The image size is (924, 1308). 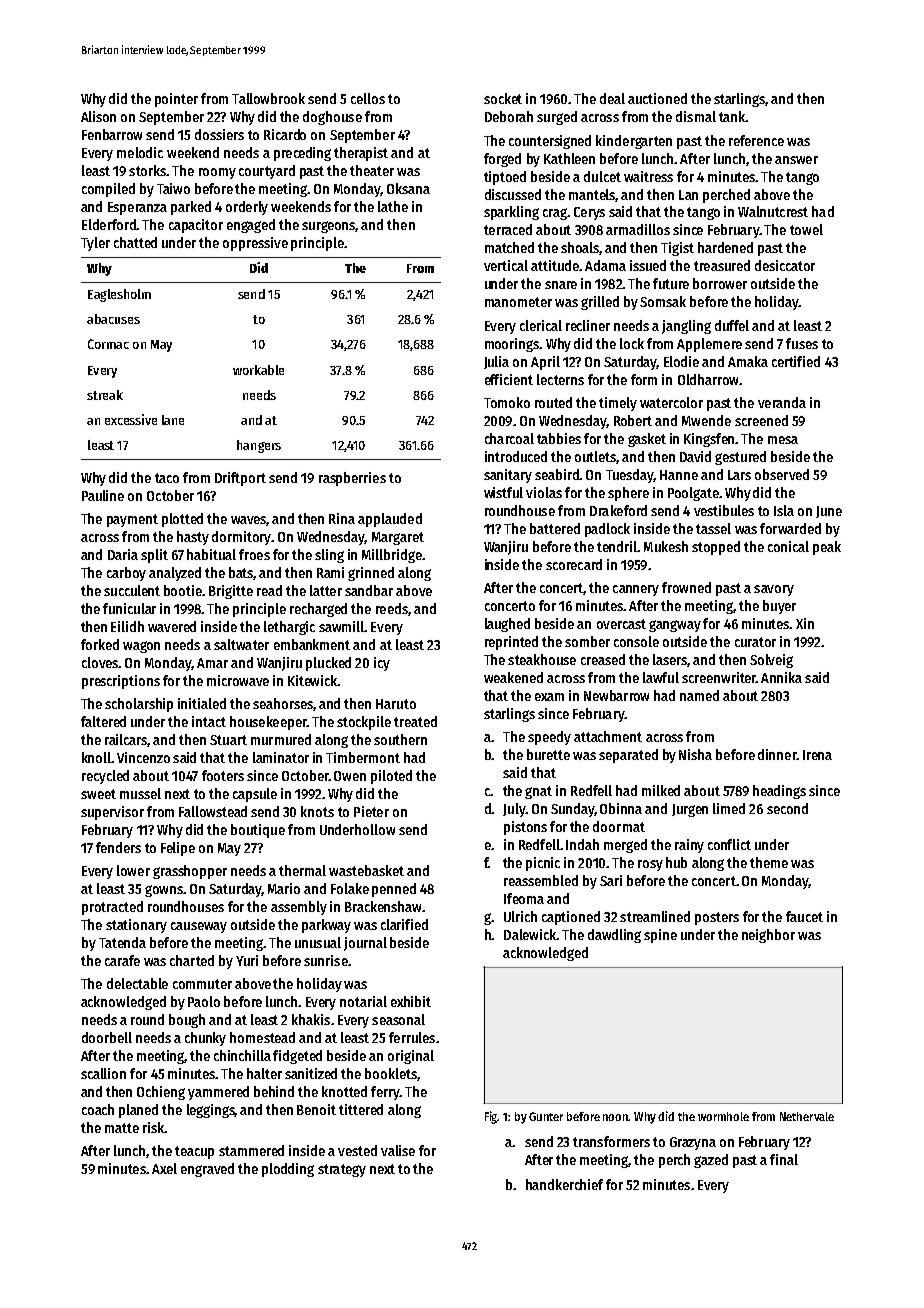 What do you see at coordinates (708, 379) in the screenshot?
I see `Oldharrow` at bounding box center [708, 379].
